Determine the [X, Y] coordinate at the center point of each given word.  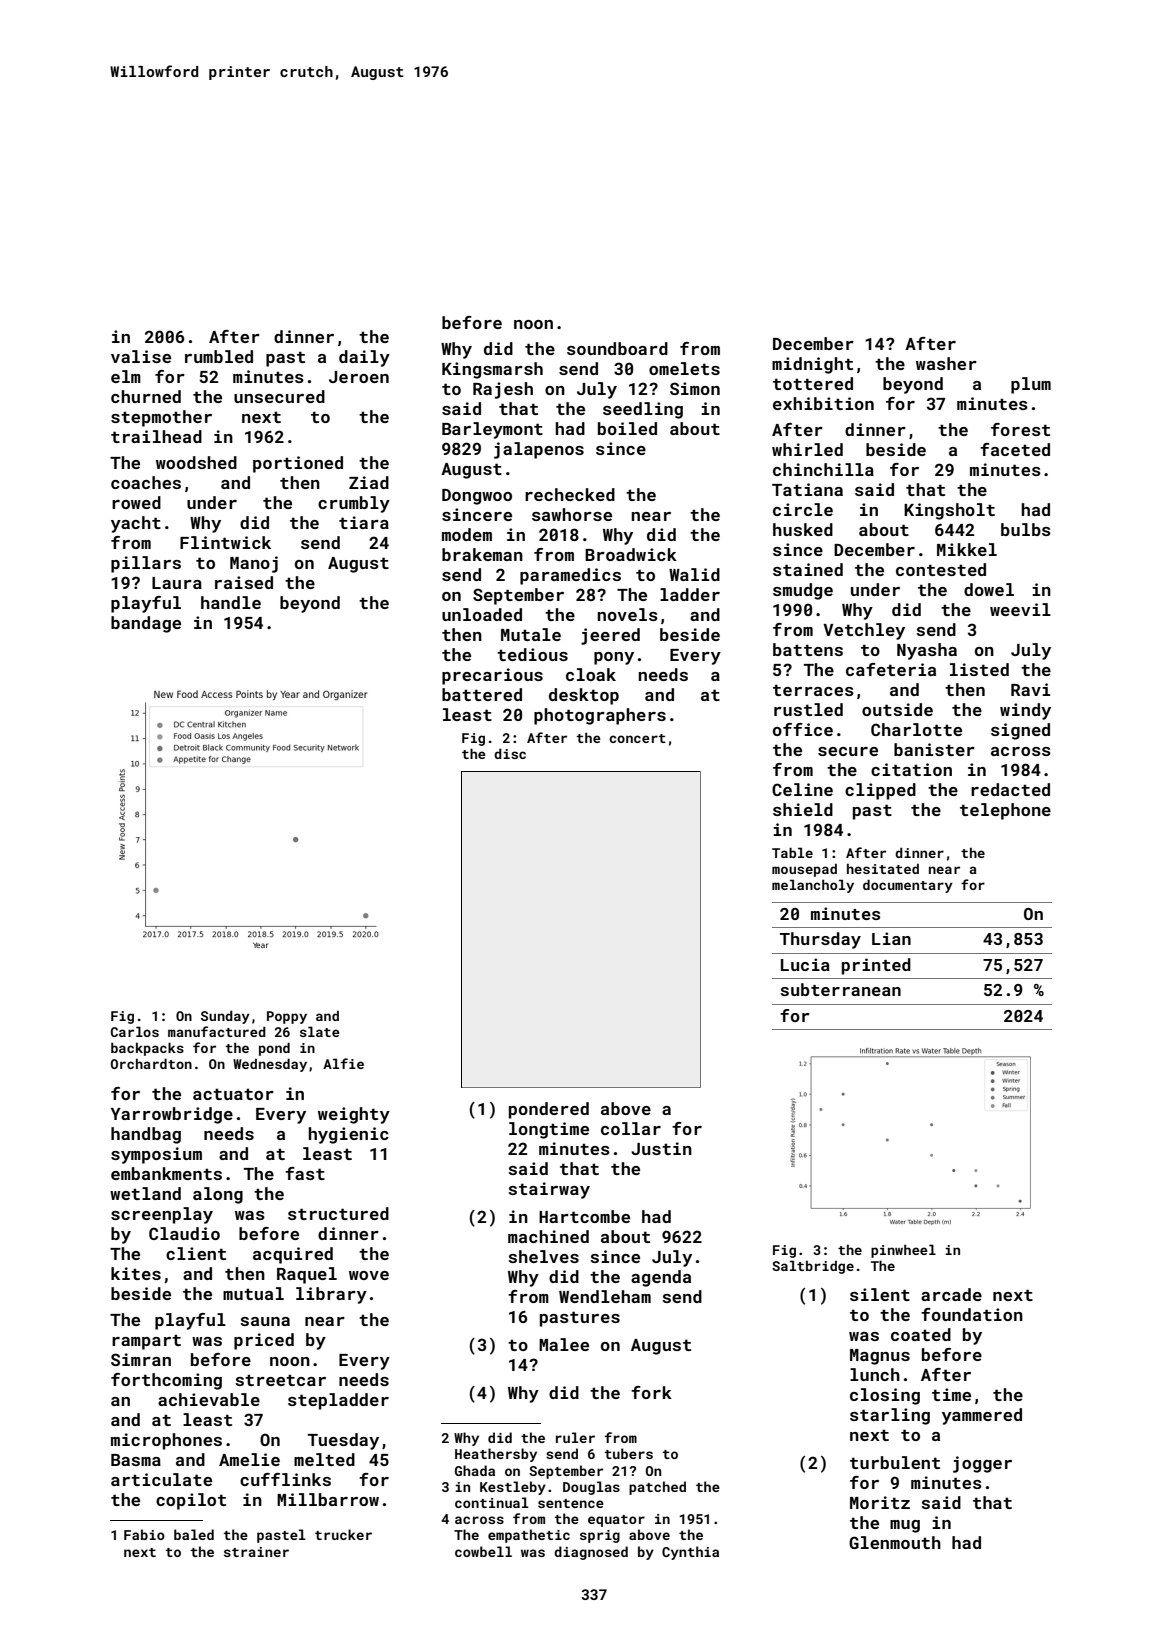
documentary [908, 886]
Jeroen [359, 377]
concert [637, 738]
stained [808, 569]
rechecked [570, 494]
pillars [146, 564]
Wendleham [605, 1296]
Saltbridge [813, 1267]
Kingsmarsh [492, 370]
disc [510, 753]
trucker [343, 1534]
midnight [812, 365]
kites [136, 1273]
